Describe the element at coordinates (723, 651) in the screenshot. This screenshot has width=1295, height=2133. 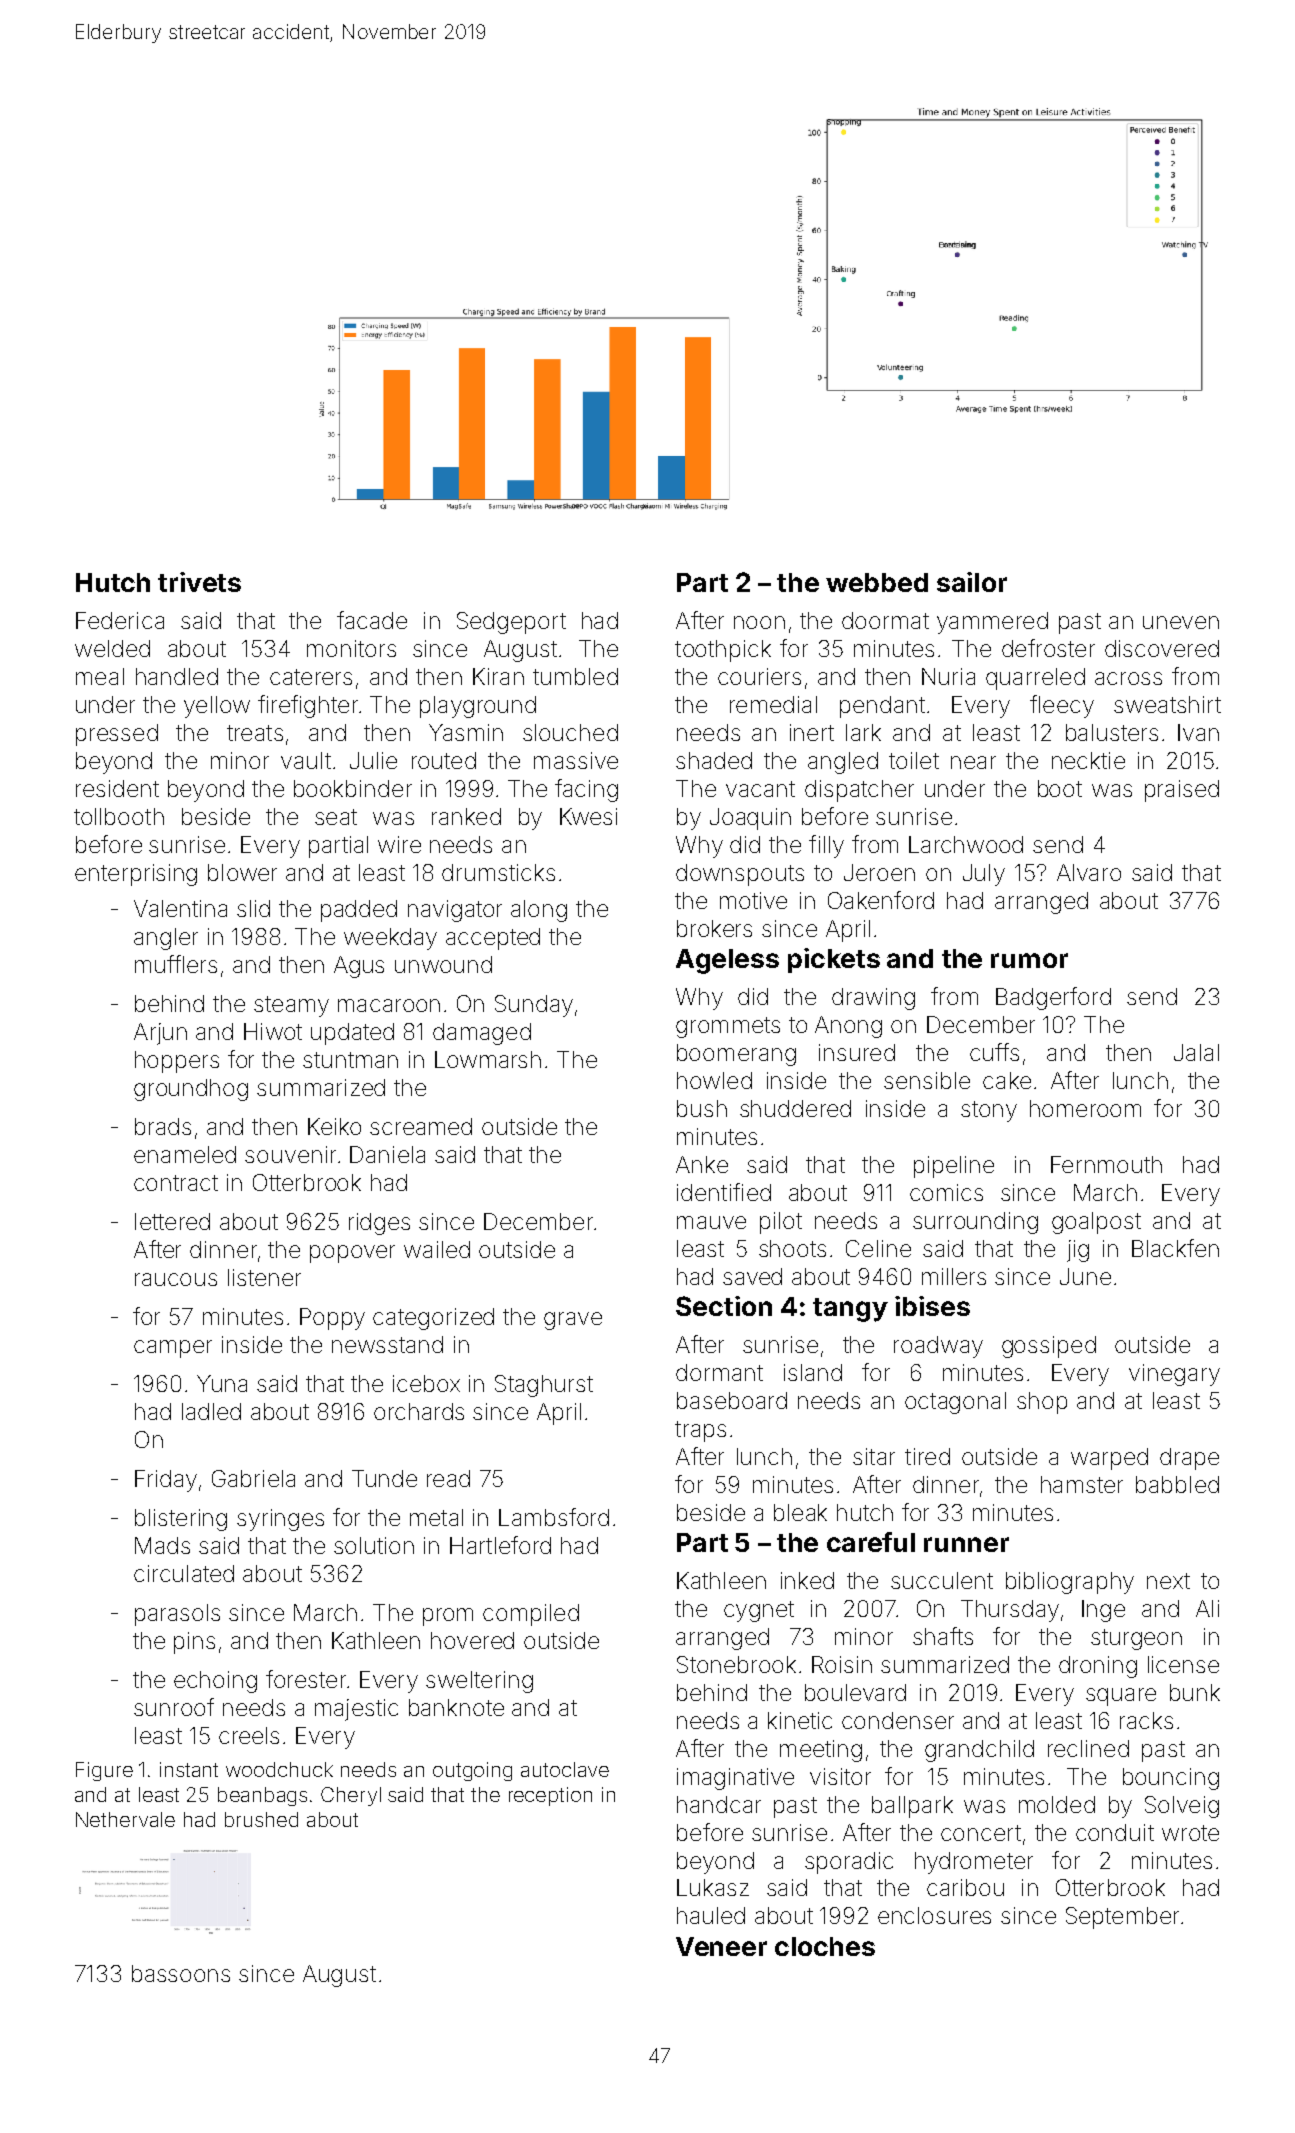
I see `toothpick` at that location.
